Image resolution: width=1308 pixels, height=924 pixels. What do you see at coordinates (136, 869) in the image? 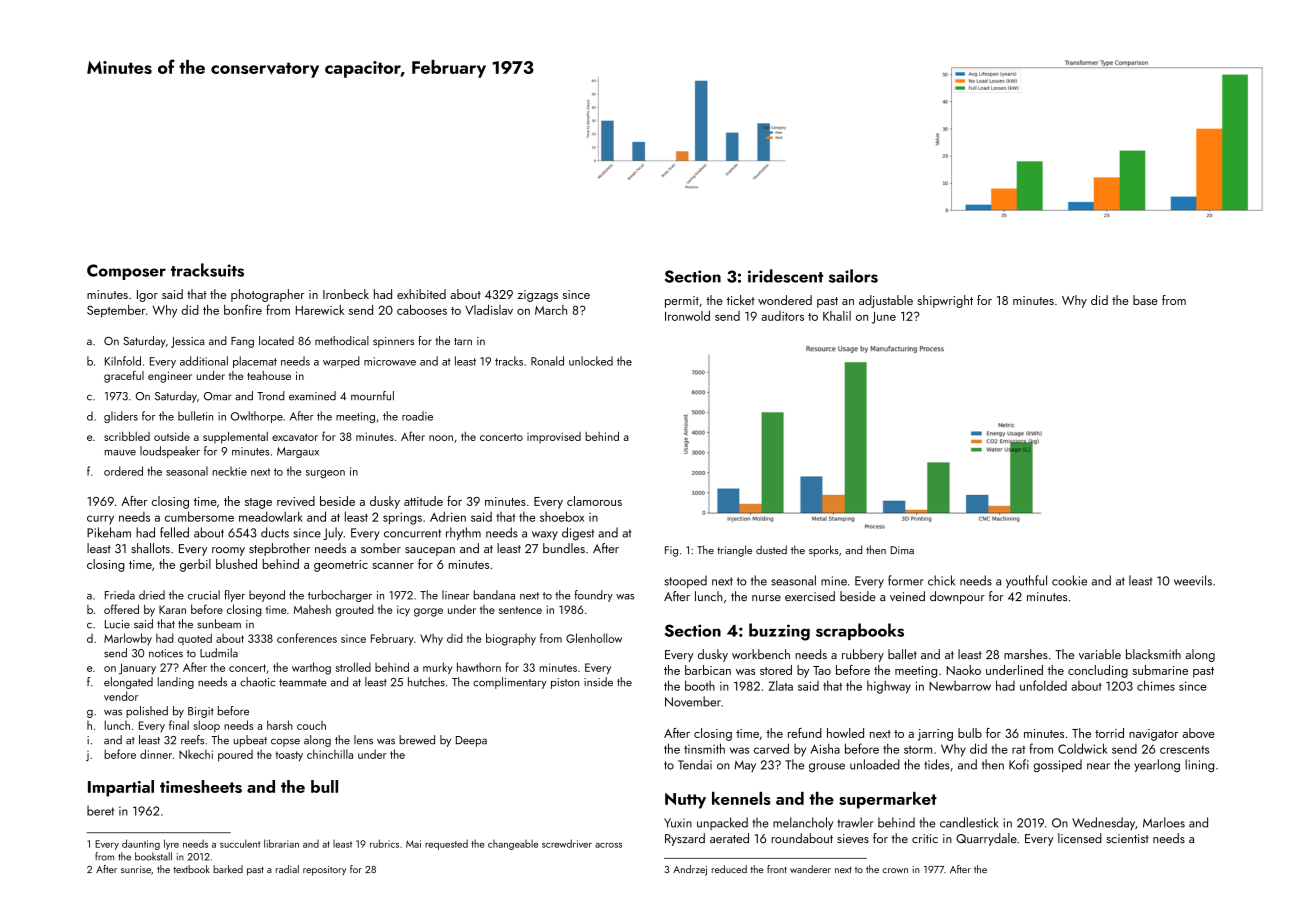
I see `sunrise` at bounding box center [136, 869].
